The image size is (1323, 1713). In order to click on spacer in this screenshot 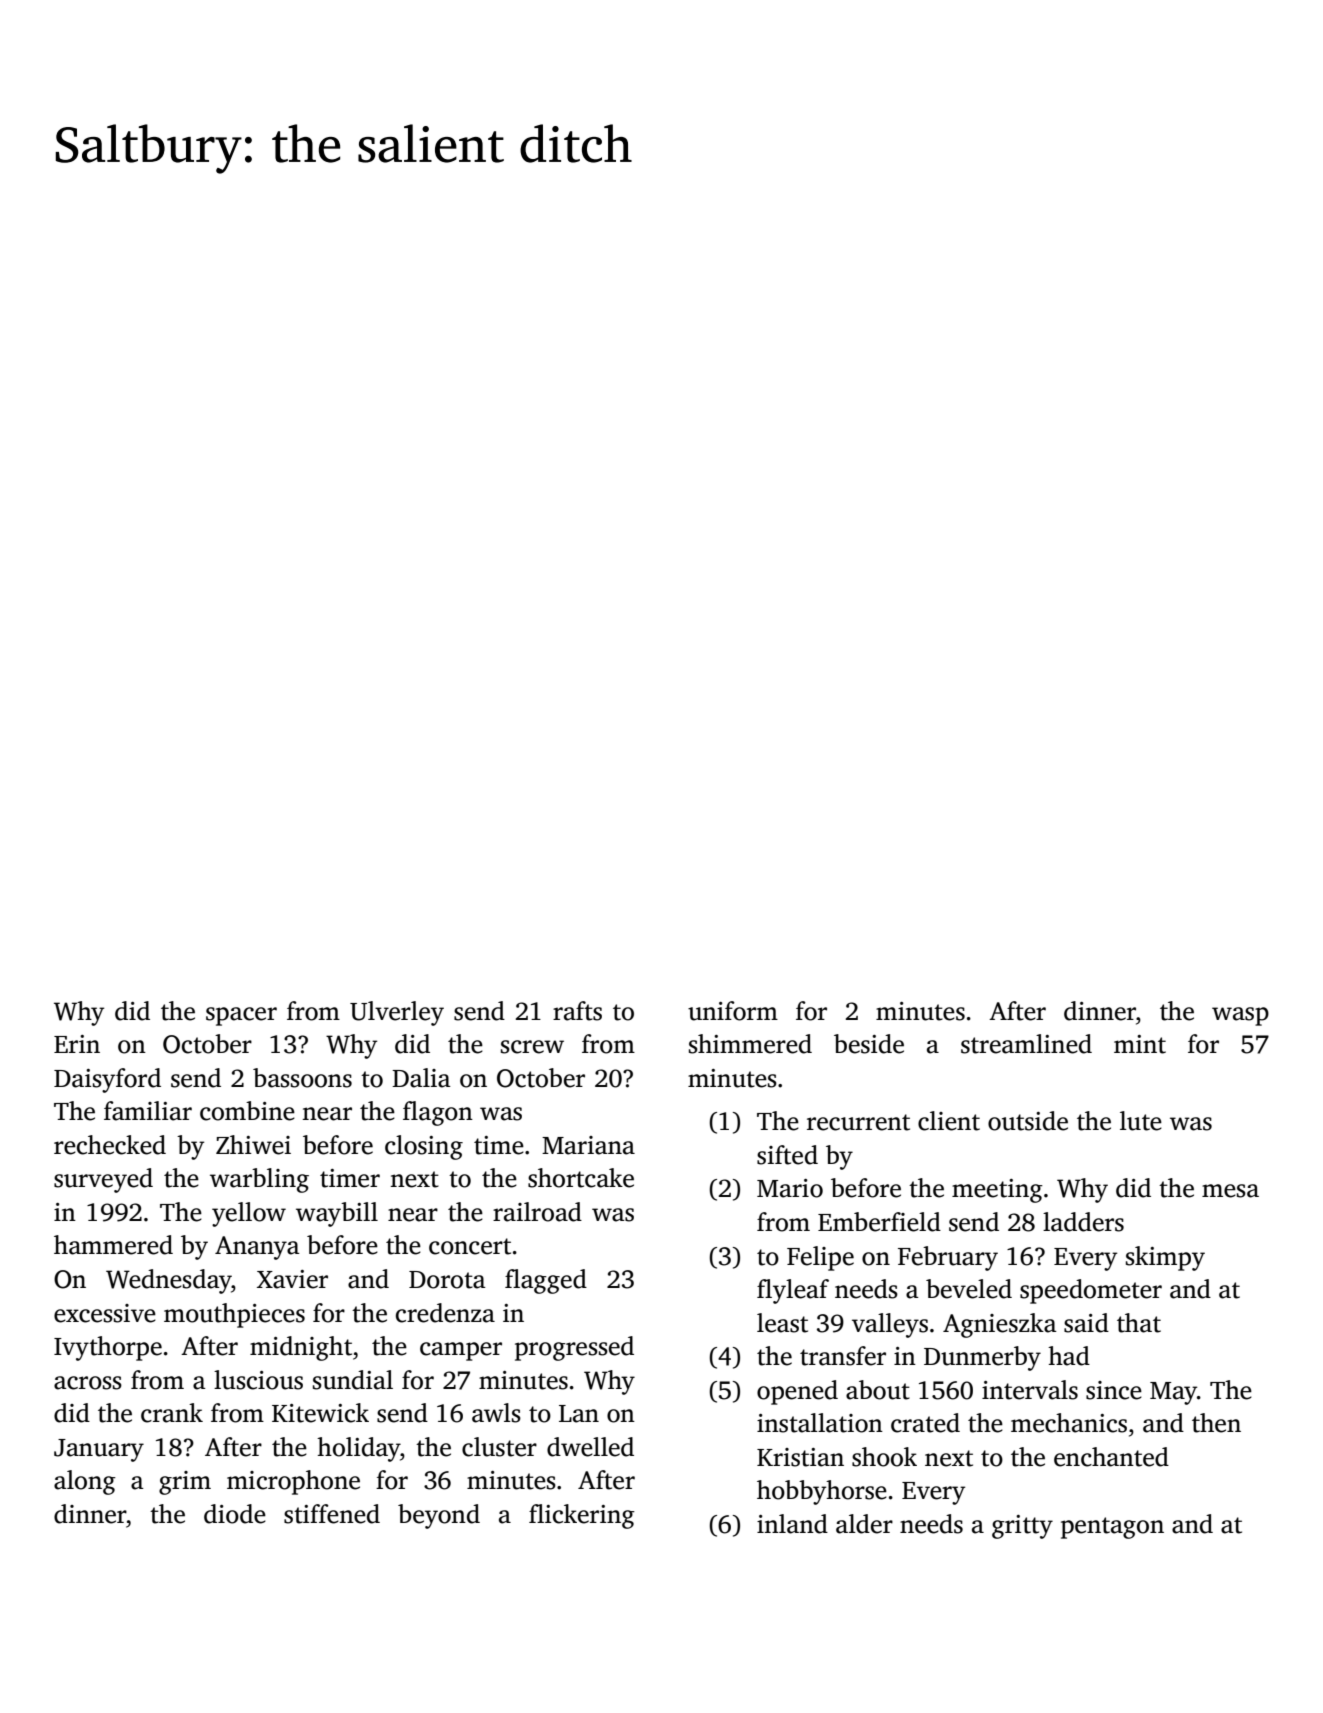, I will do `click(241, 1016)`.
